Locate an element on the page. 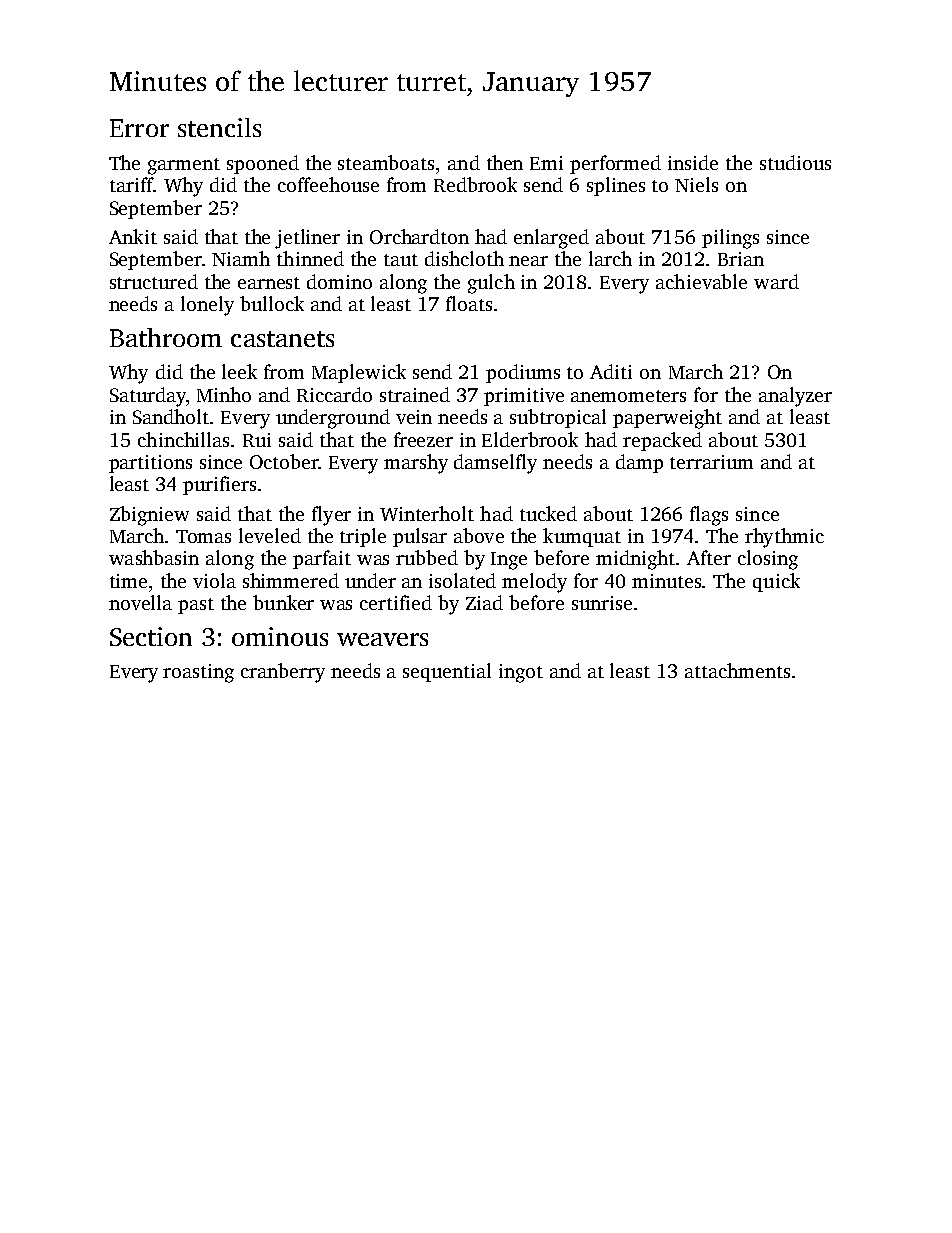 Image resolution: width=952 pixels, height=1233 pixels. attachments is located at coordinates (737, 670).
